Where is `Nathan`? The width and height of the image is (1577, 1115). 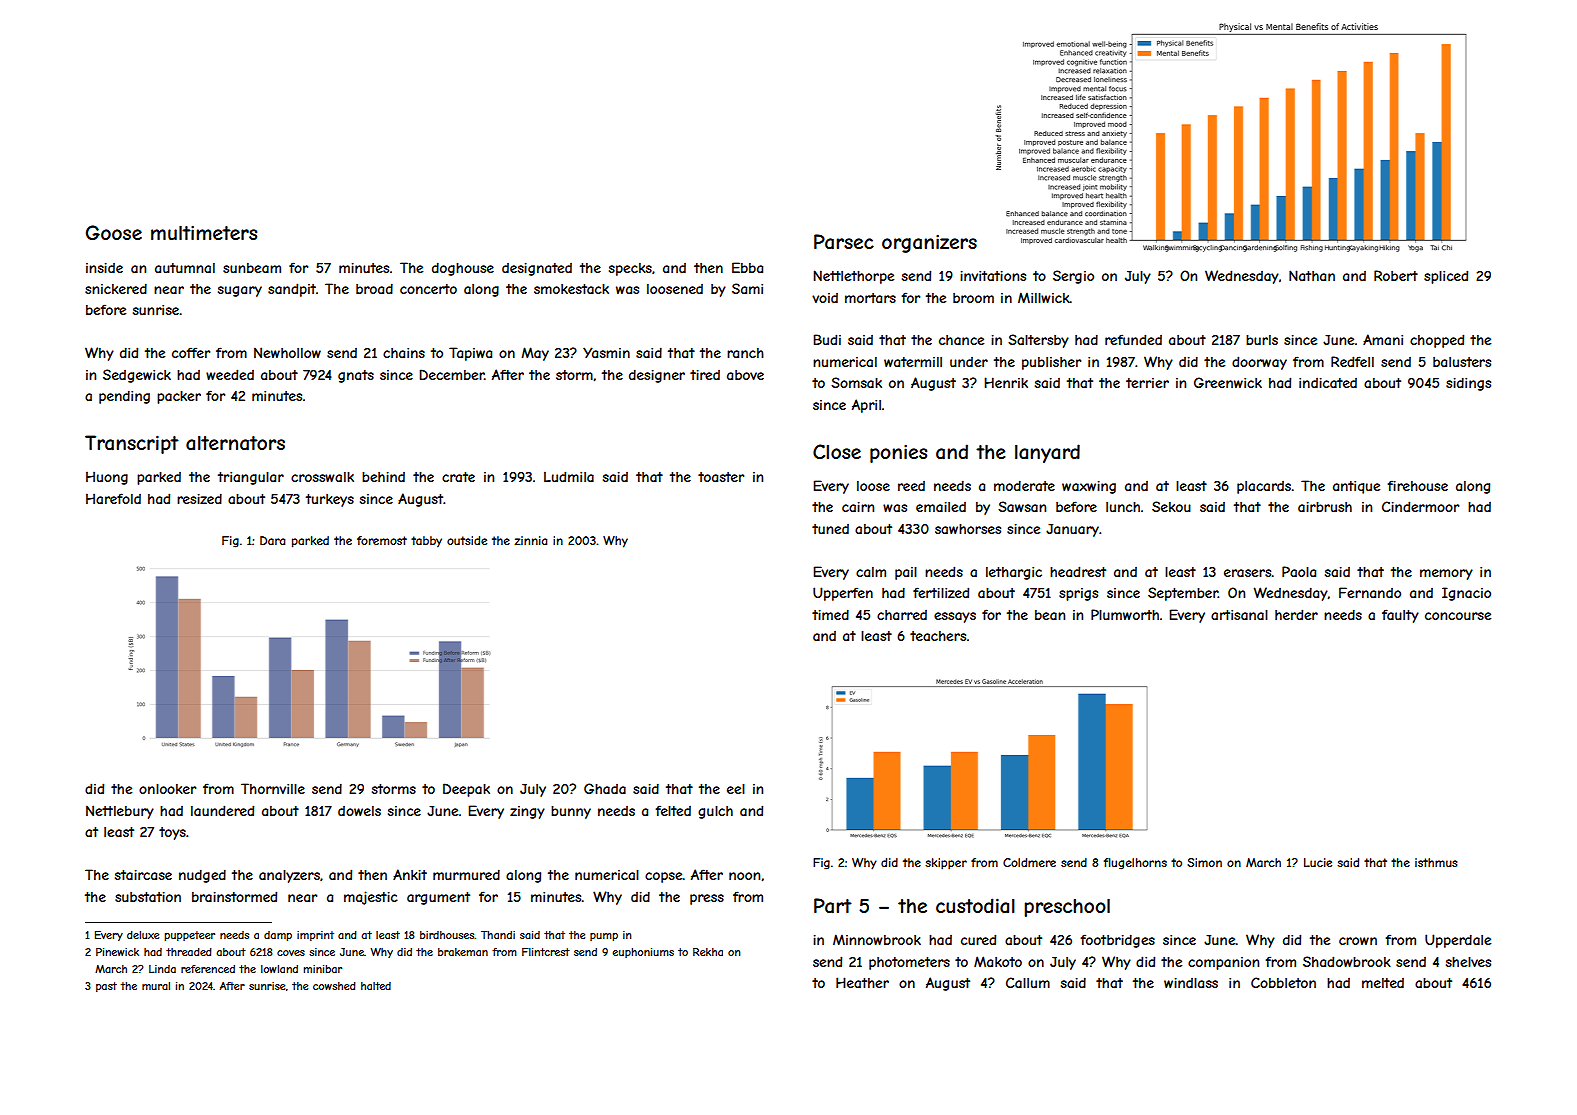 Nathan is located at coordinates (1312, 275).
